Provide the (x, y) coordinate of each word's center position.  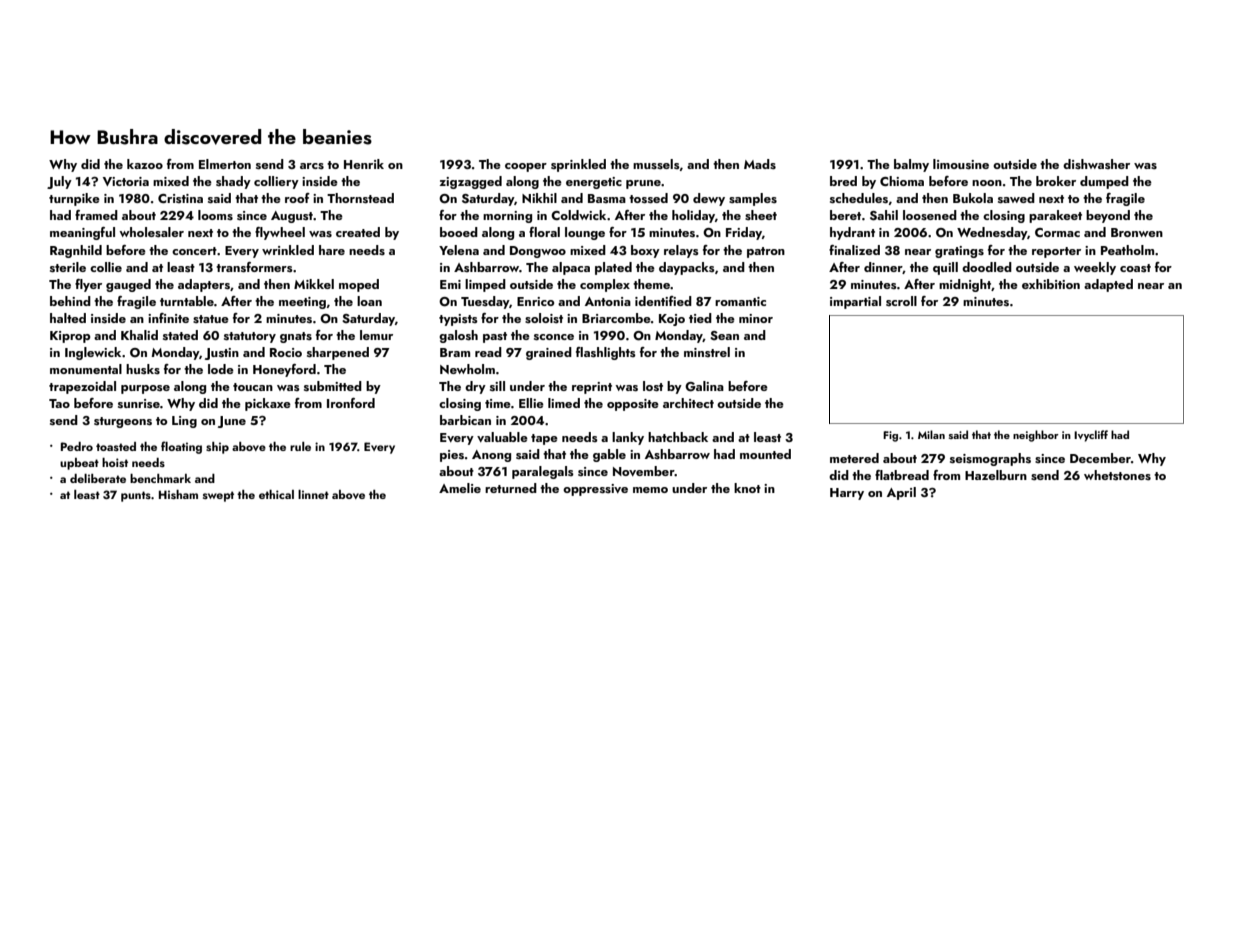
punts (136, 496)
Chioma (902, 181)
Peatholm (1127, 250)
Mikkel (314, 284)
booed (459, 232)
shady (233, 182)
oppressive (595, 490)
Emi (450, 284)
